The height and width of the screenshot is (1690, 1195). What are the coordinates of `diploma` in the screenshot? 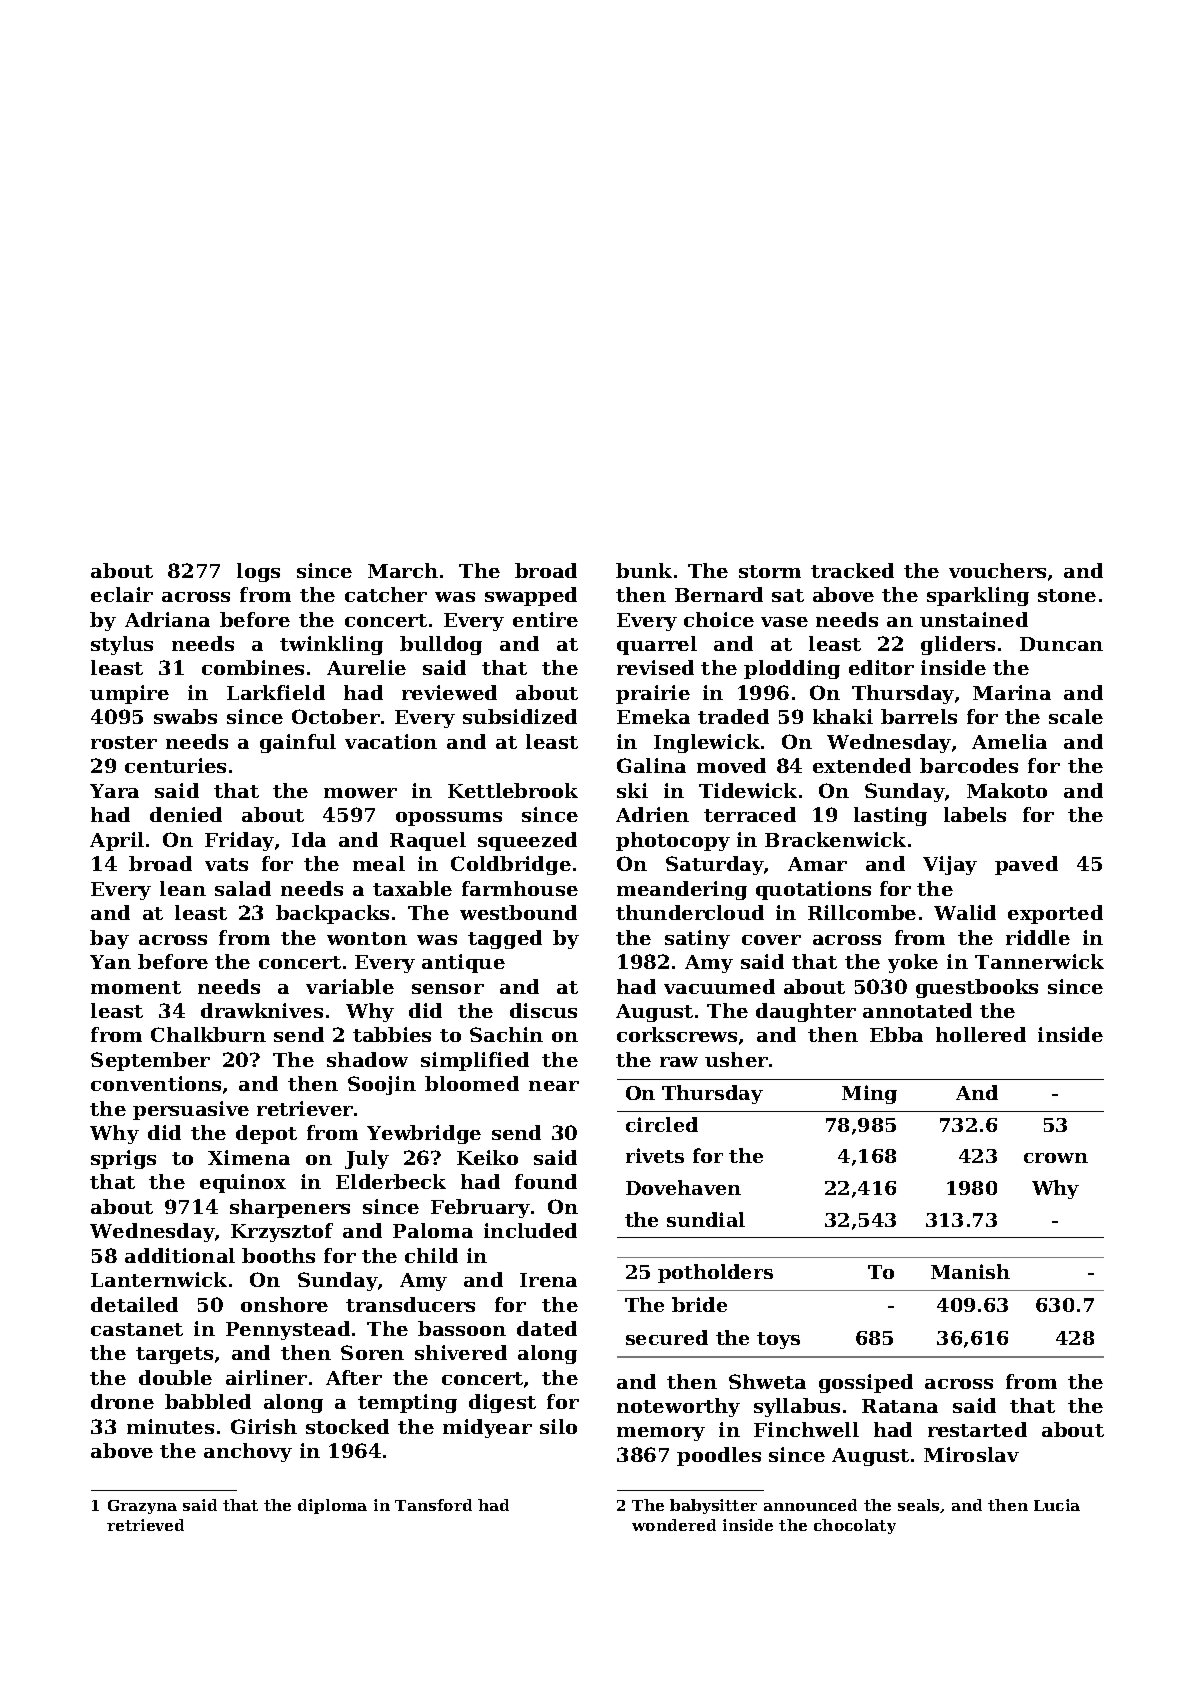 It's located at (332, 1506).
